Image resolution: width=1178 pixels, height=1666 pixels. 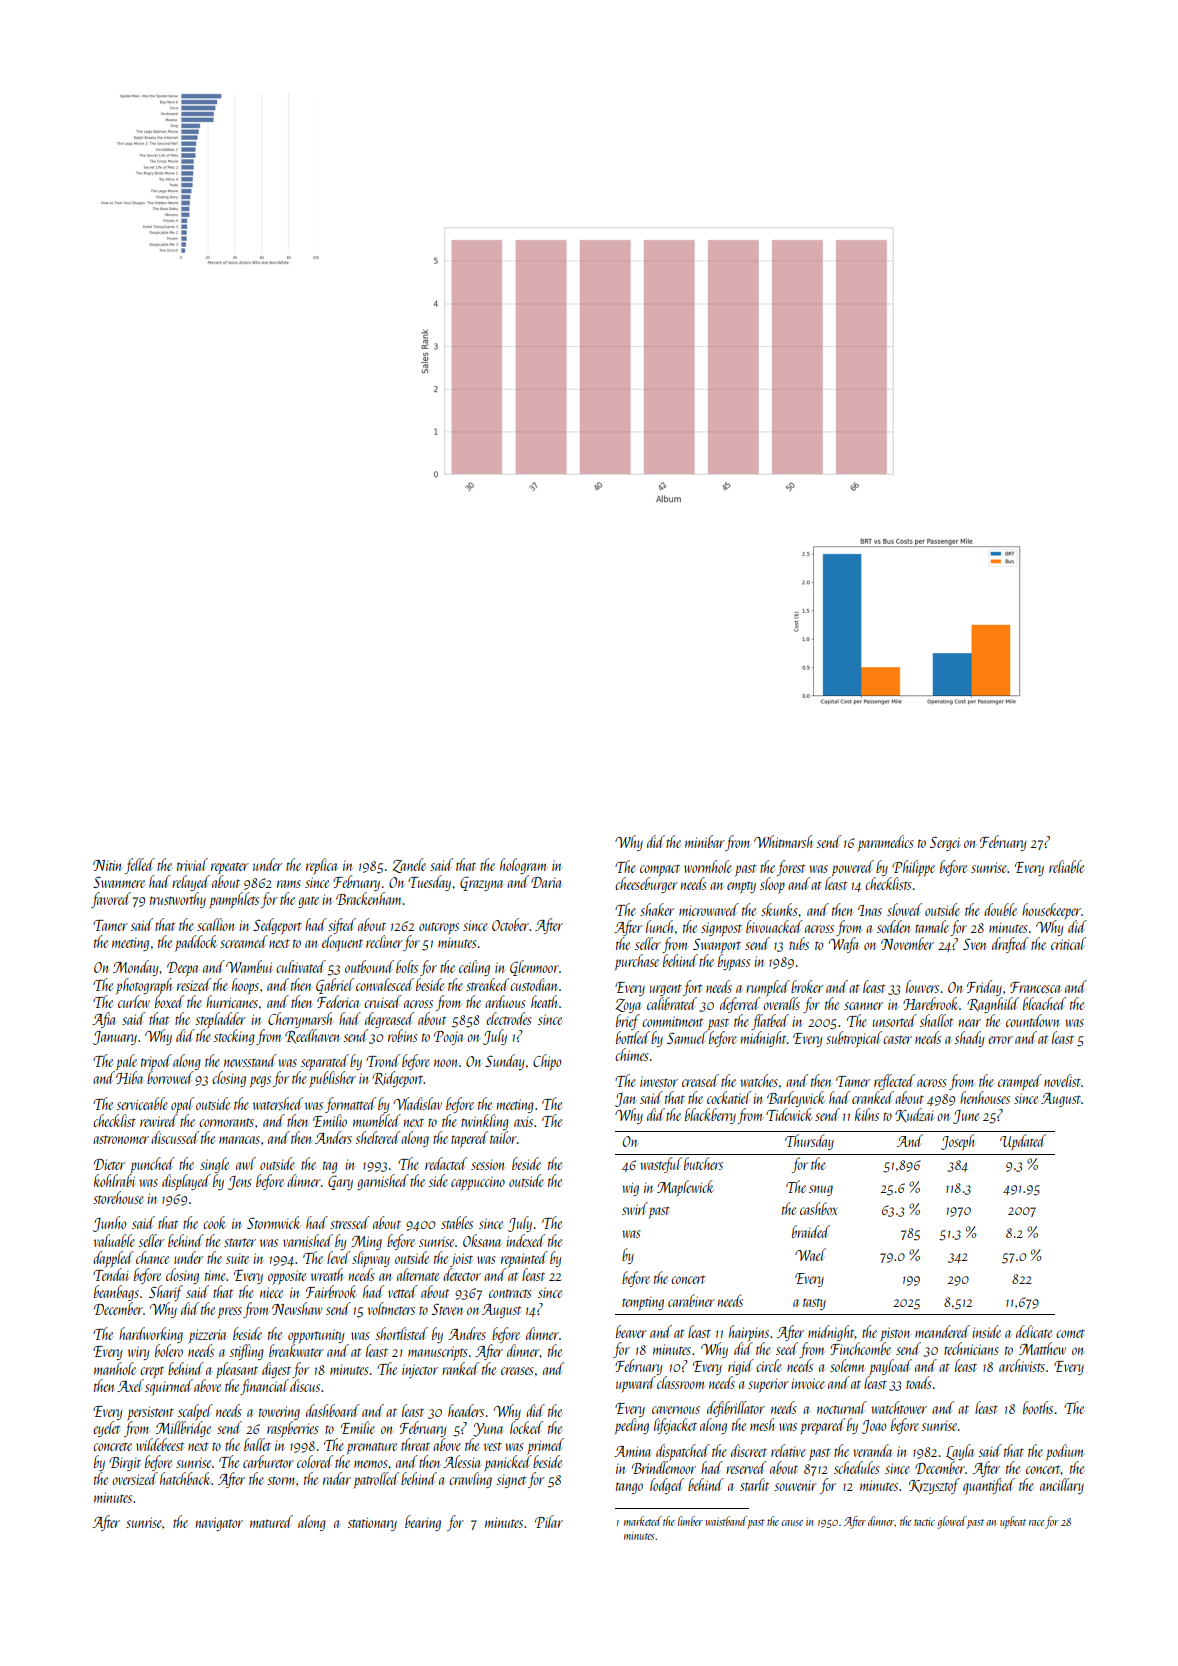 What do you see at coordinates (705, 841) in the screenshot?
I see `minibar` at bounding box center [705, 841].
